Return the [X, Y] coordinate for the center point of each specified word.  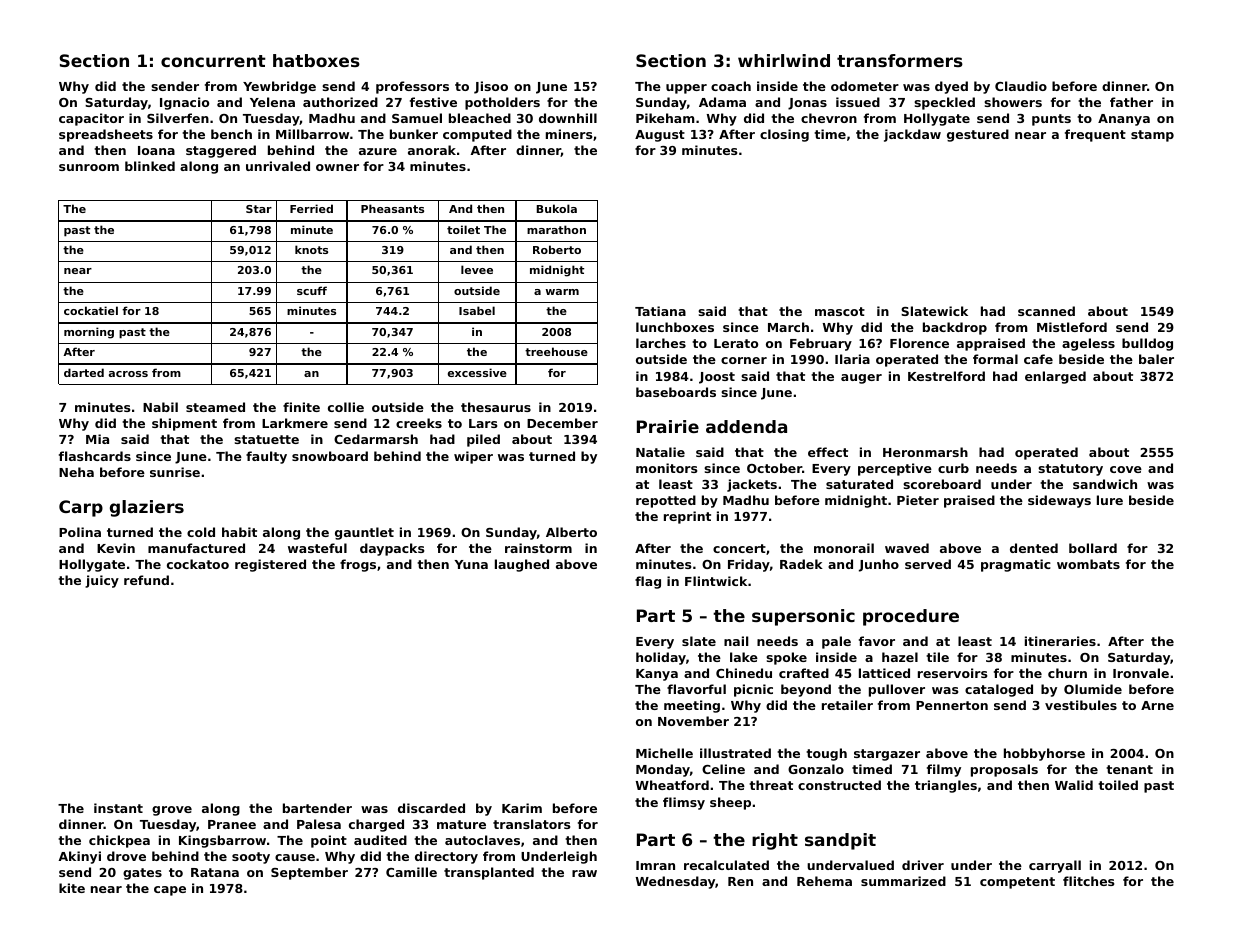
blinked [150, 166]
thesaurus [496, 407]
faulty [266, 457]
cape [170, 891]
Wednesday [675, 882]
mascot [840, 311]
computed [477, 135]
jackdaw [912, 135]
